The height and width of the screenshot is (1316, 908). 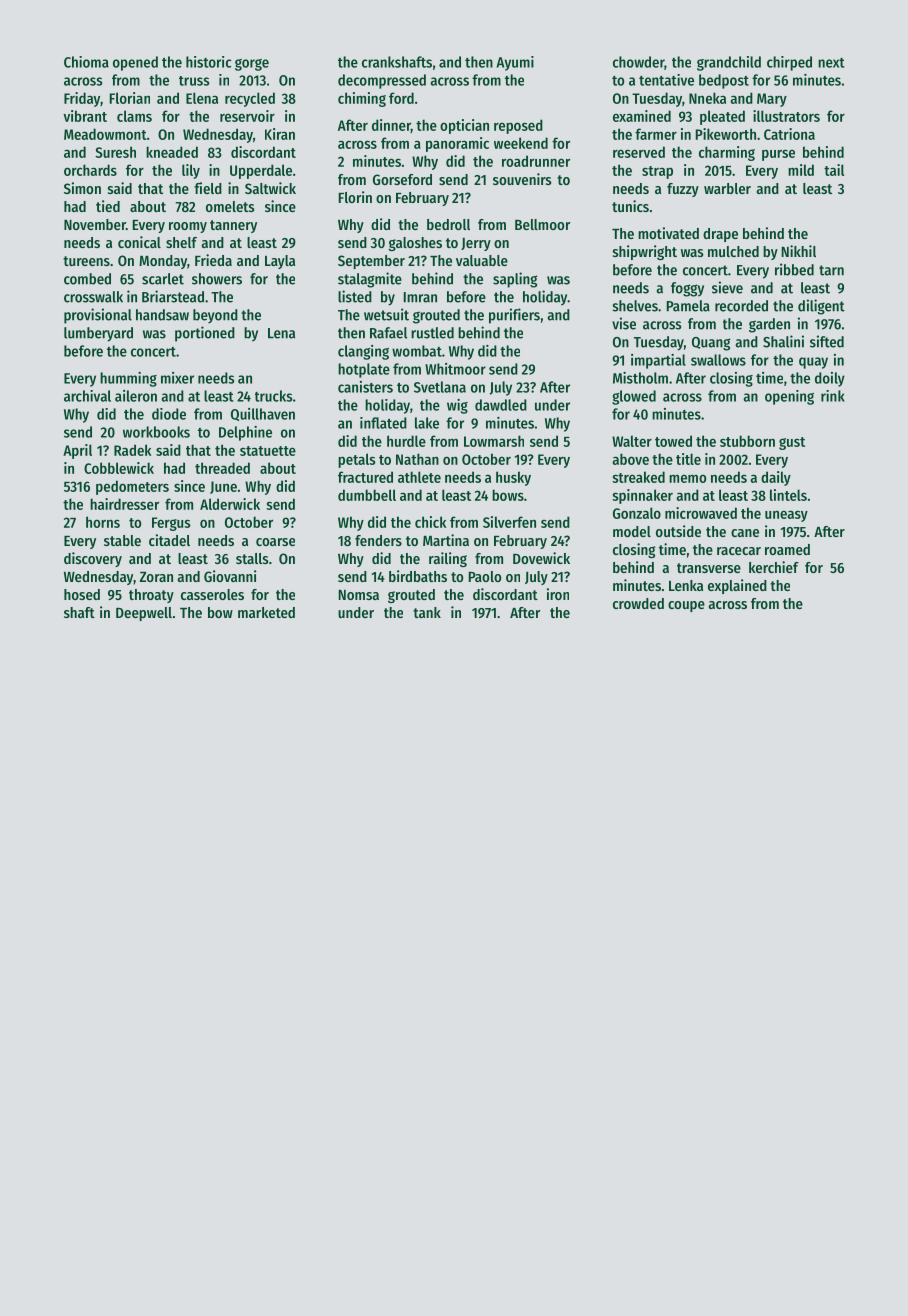 What do you see at coordinates (130, 98) in the screenshot?
I see `Florian` at bounding box center [130, 98].
